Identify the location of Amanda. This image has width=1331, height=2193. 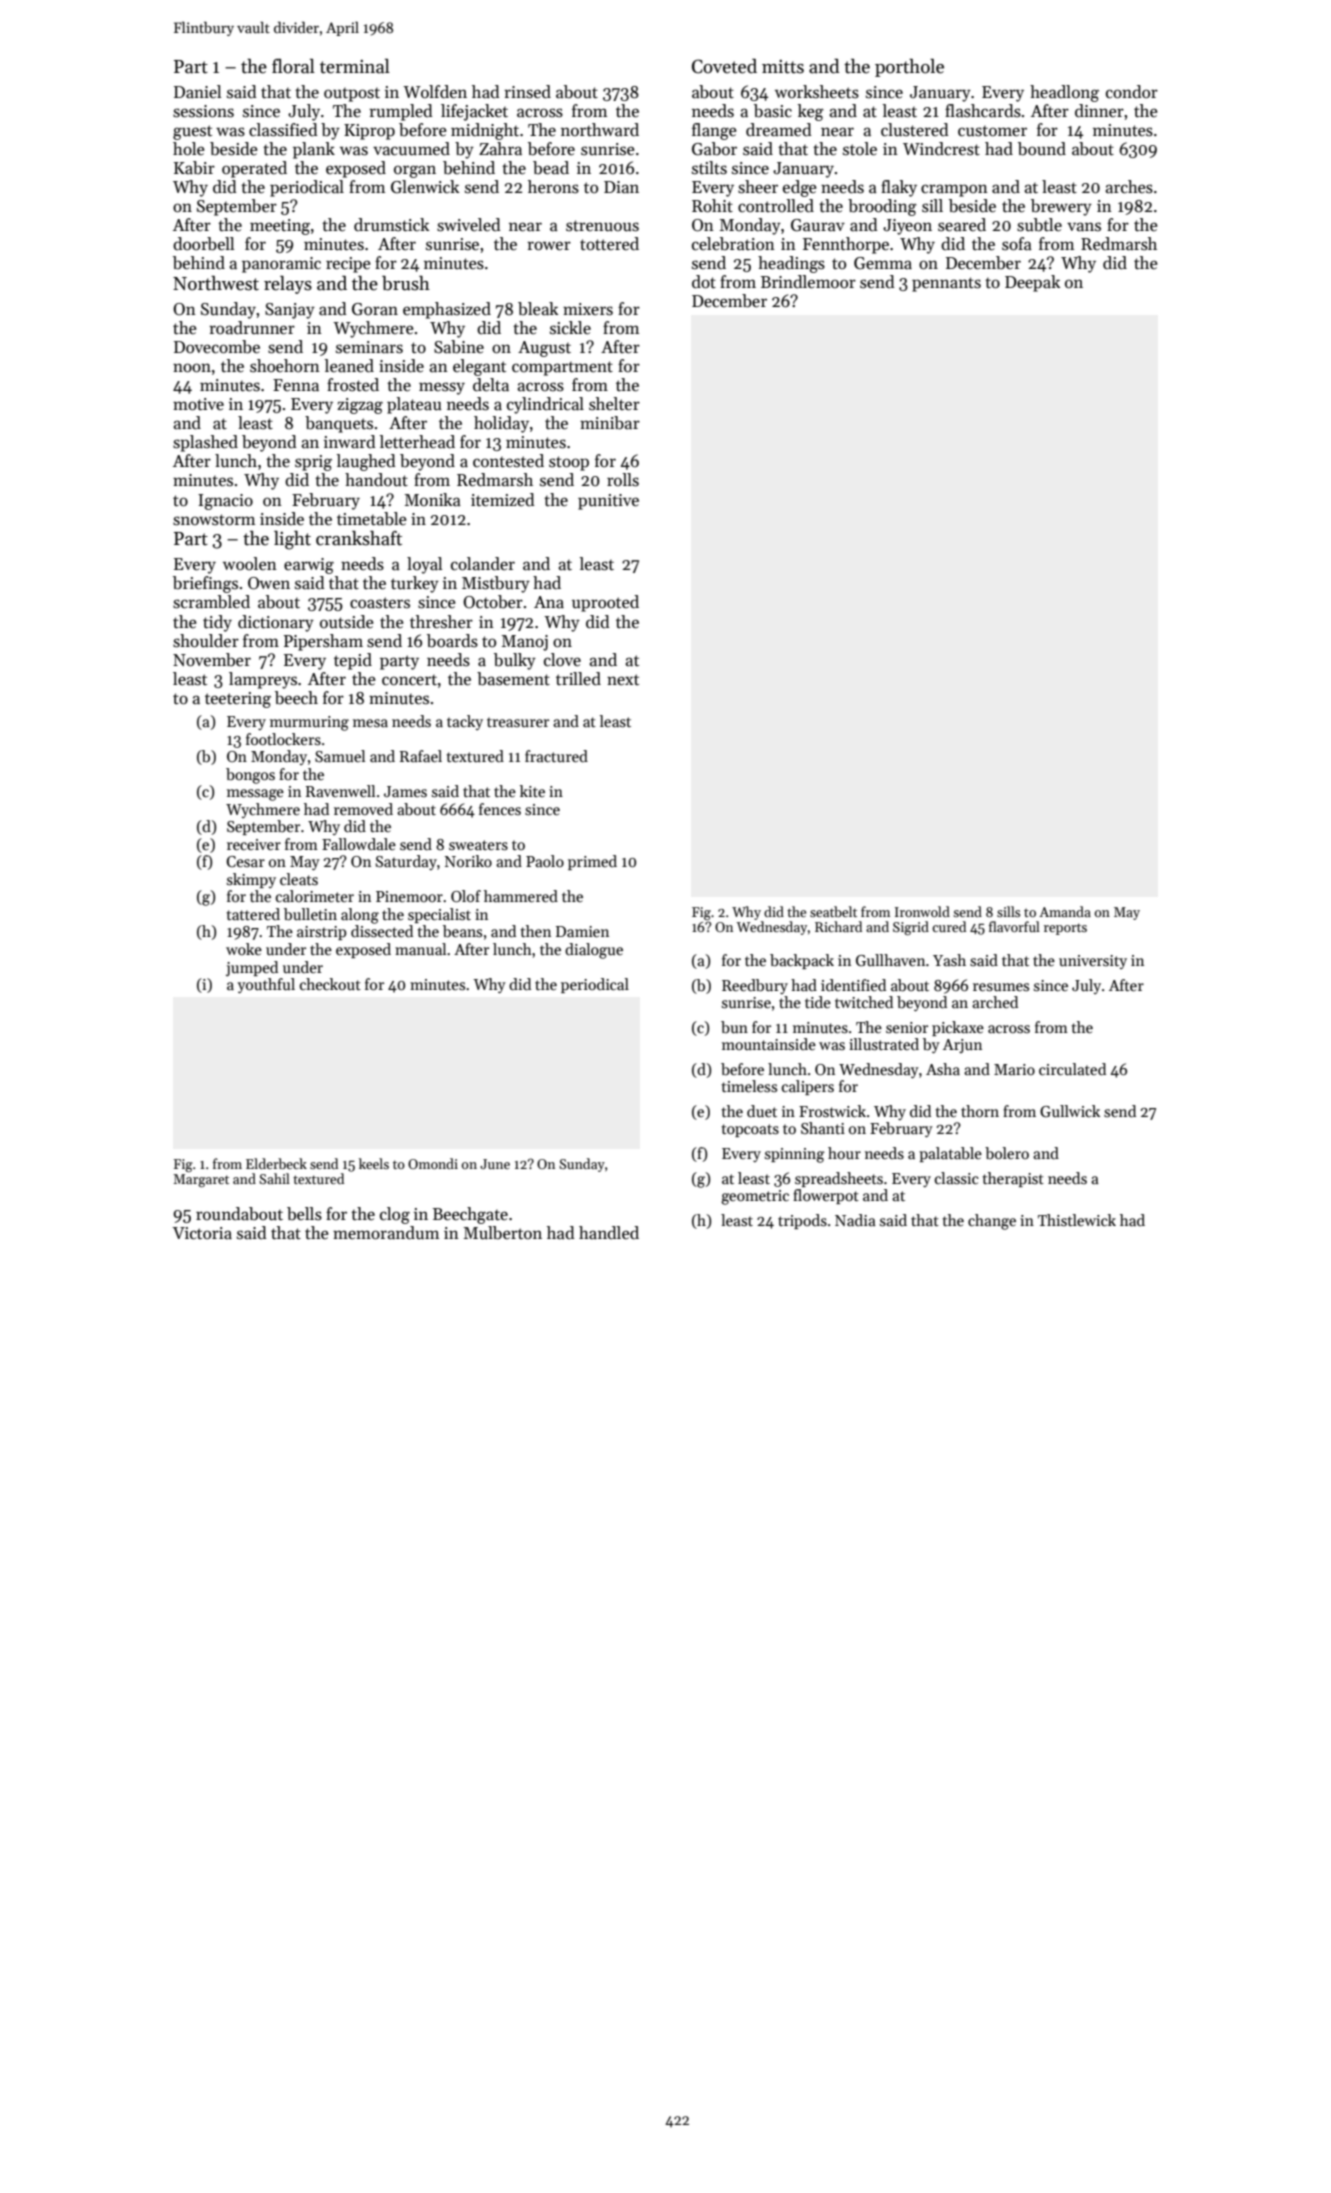
(1065, 911).
